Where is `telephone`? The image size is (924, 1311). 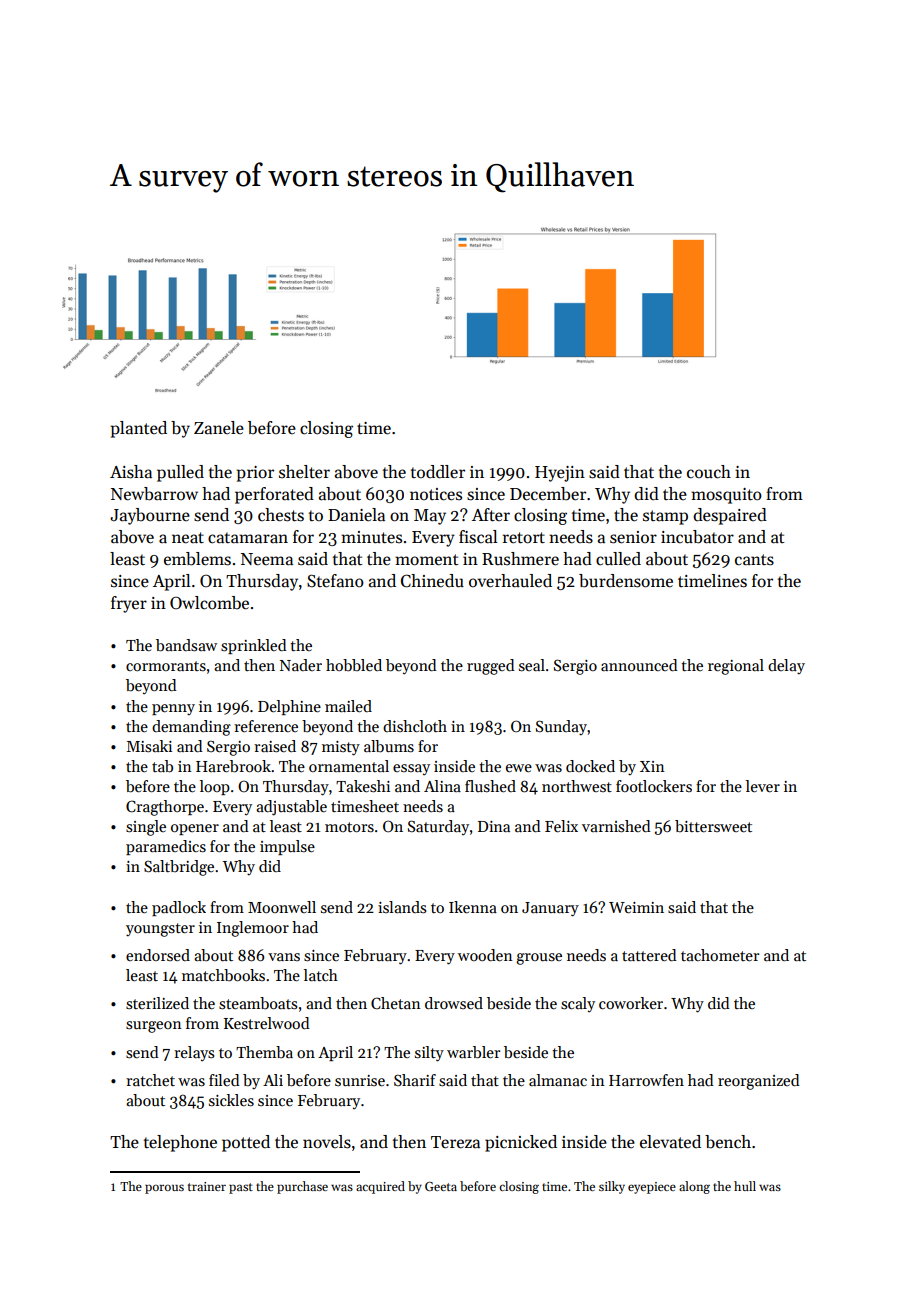 telephone is located at coordinates (180, 1143).
